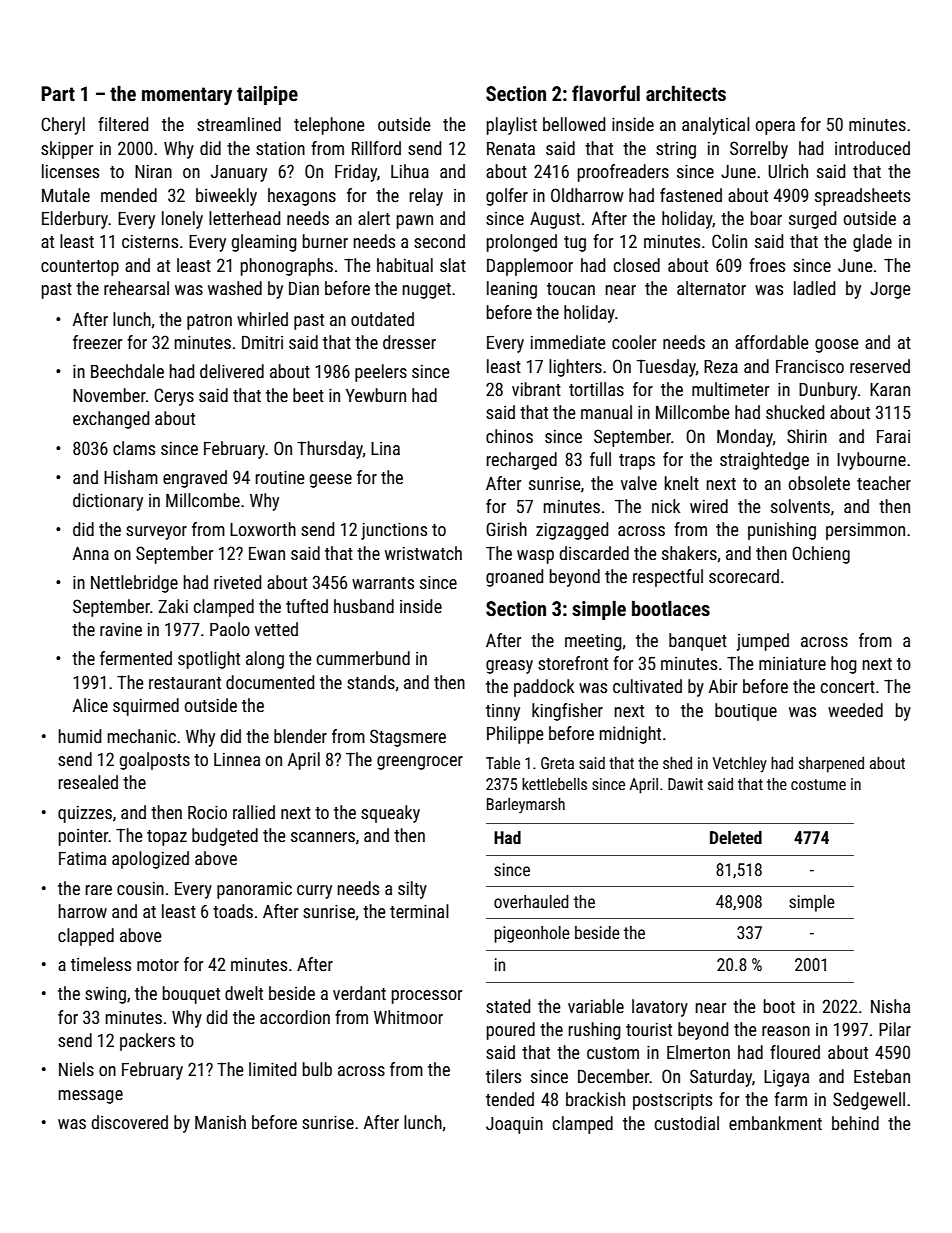  Describe the element at coordinates (865, 531) in the document. I see `persimmon` at that location.
